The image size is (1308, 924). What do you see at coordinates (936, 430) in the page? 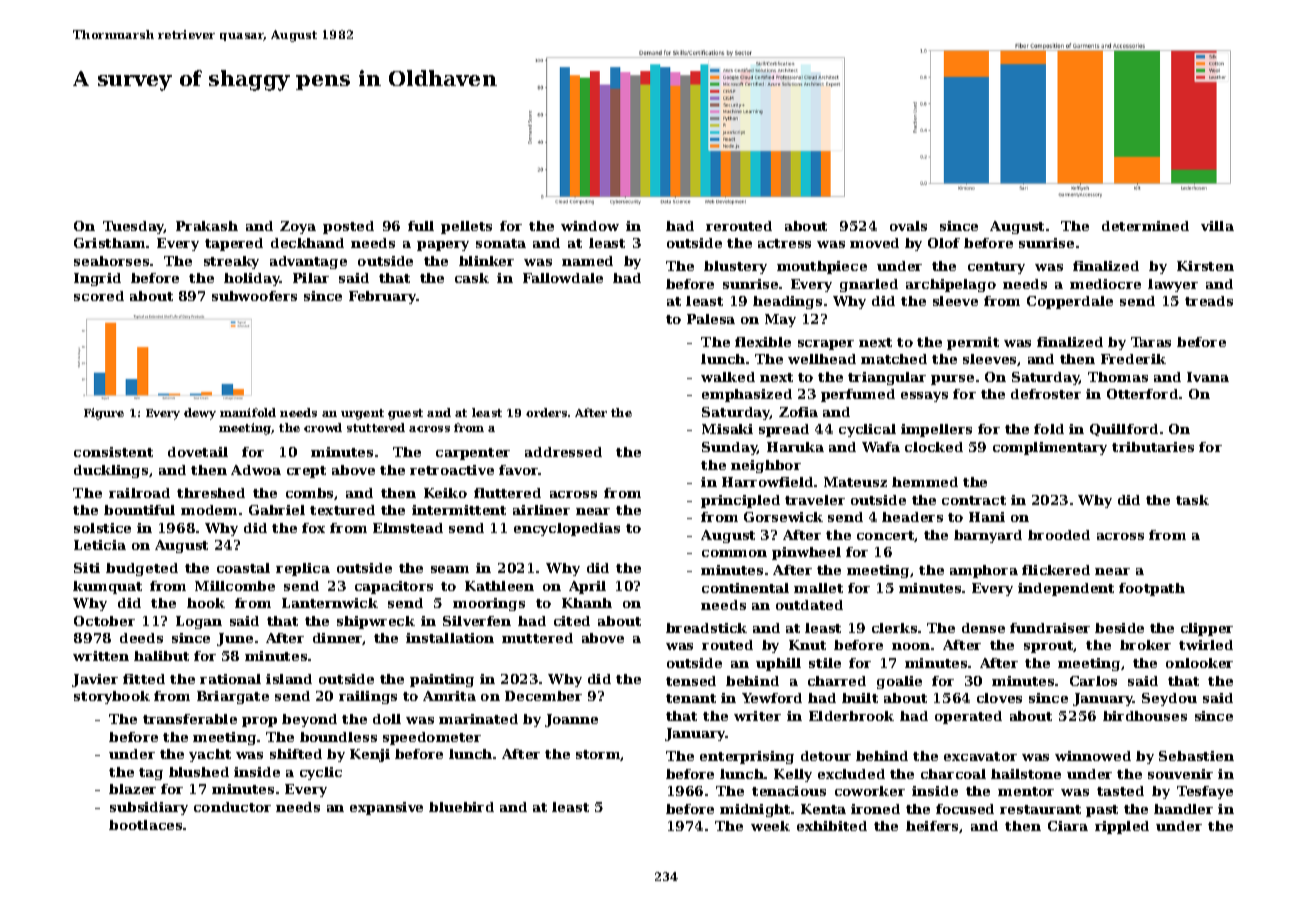
I see `impellers` at bounding box center [936, 430].
